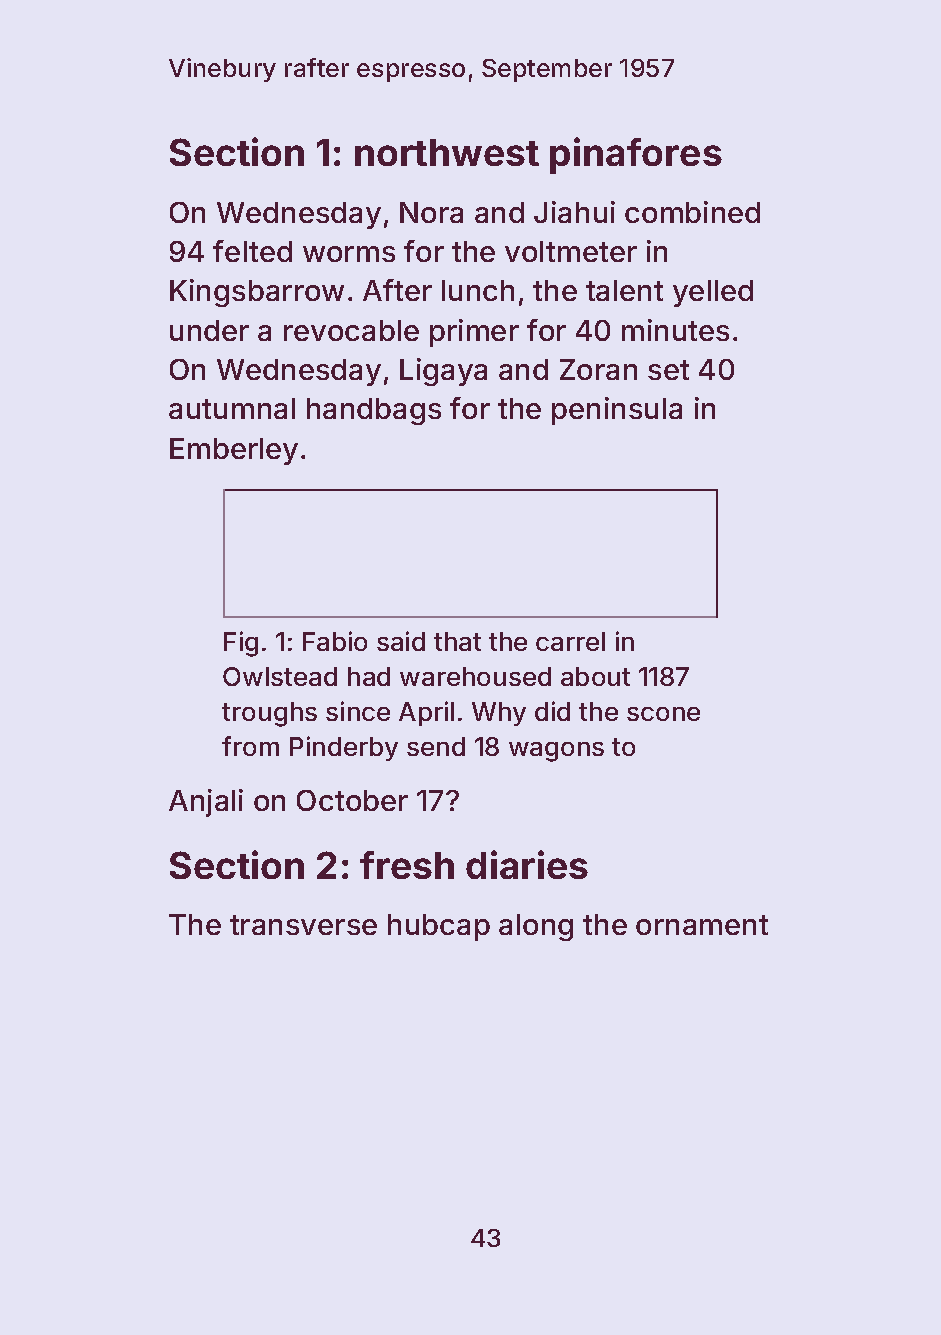 This page has height=1335, width=941. Describe the element at coordinates (439, 927) in the page. I see `hubcap` at that location.
